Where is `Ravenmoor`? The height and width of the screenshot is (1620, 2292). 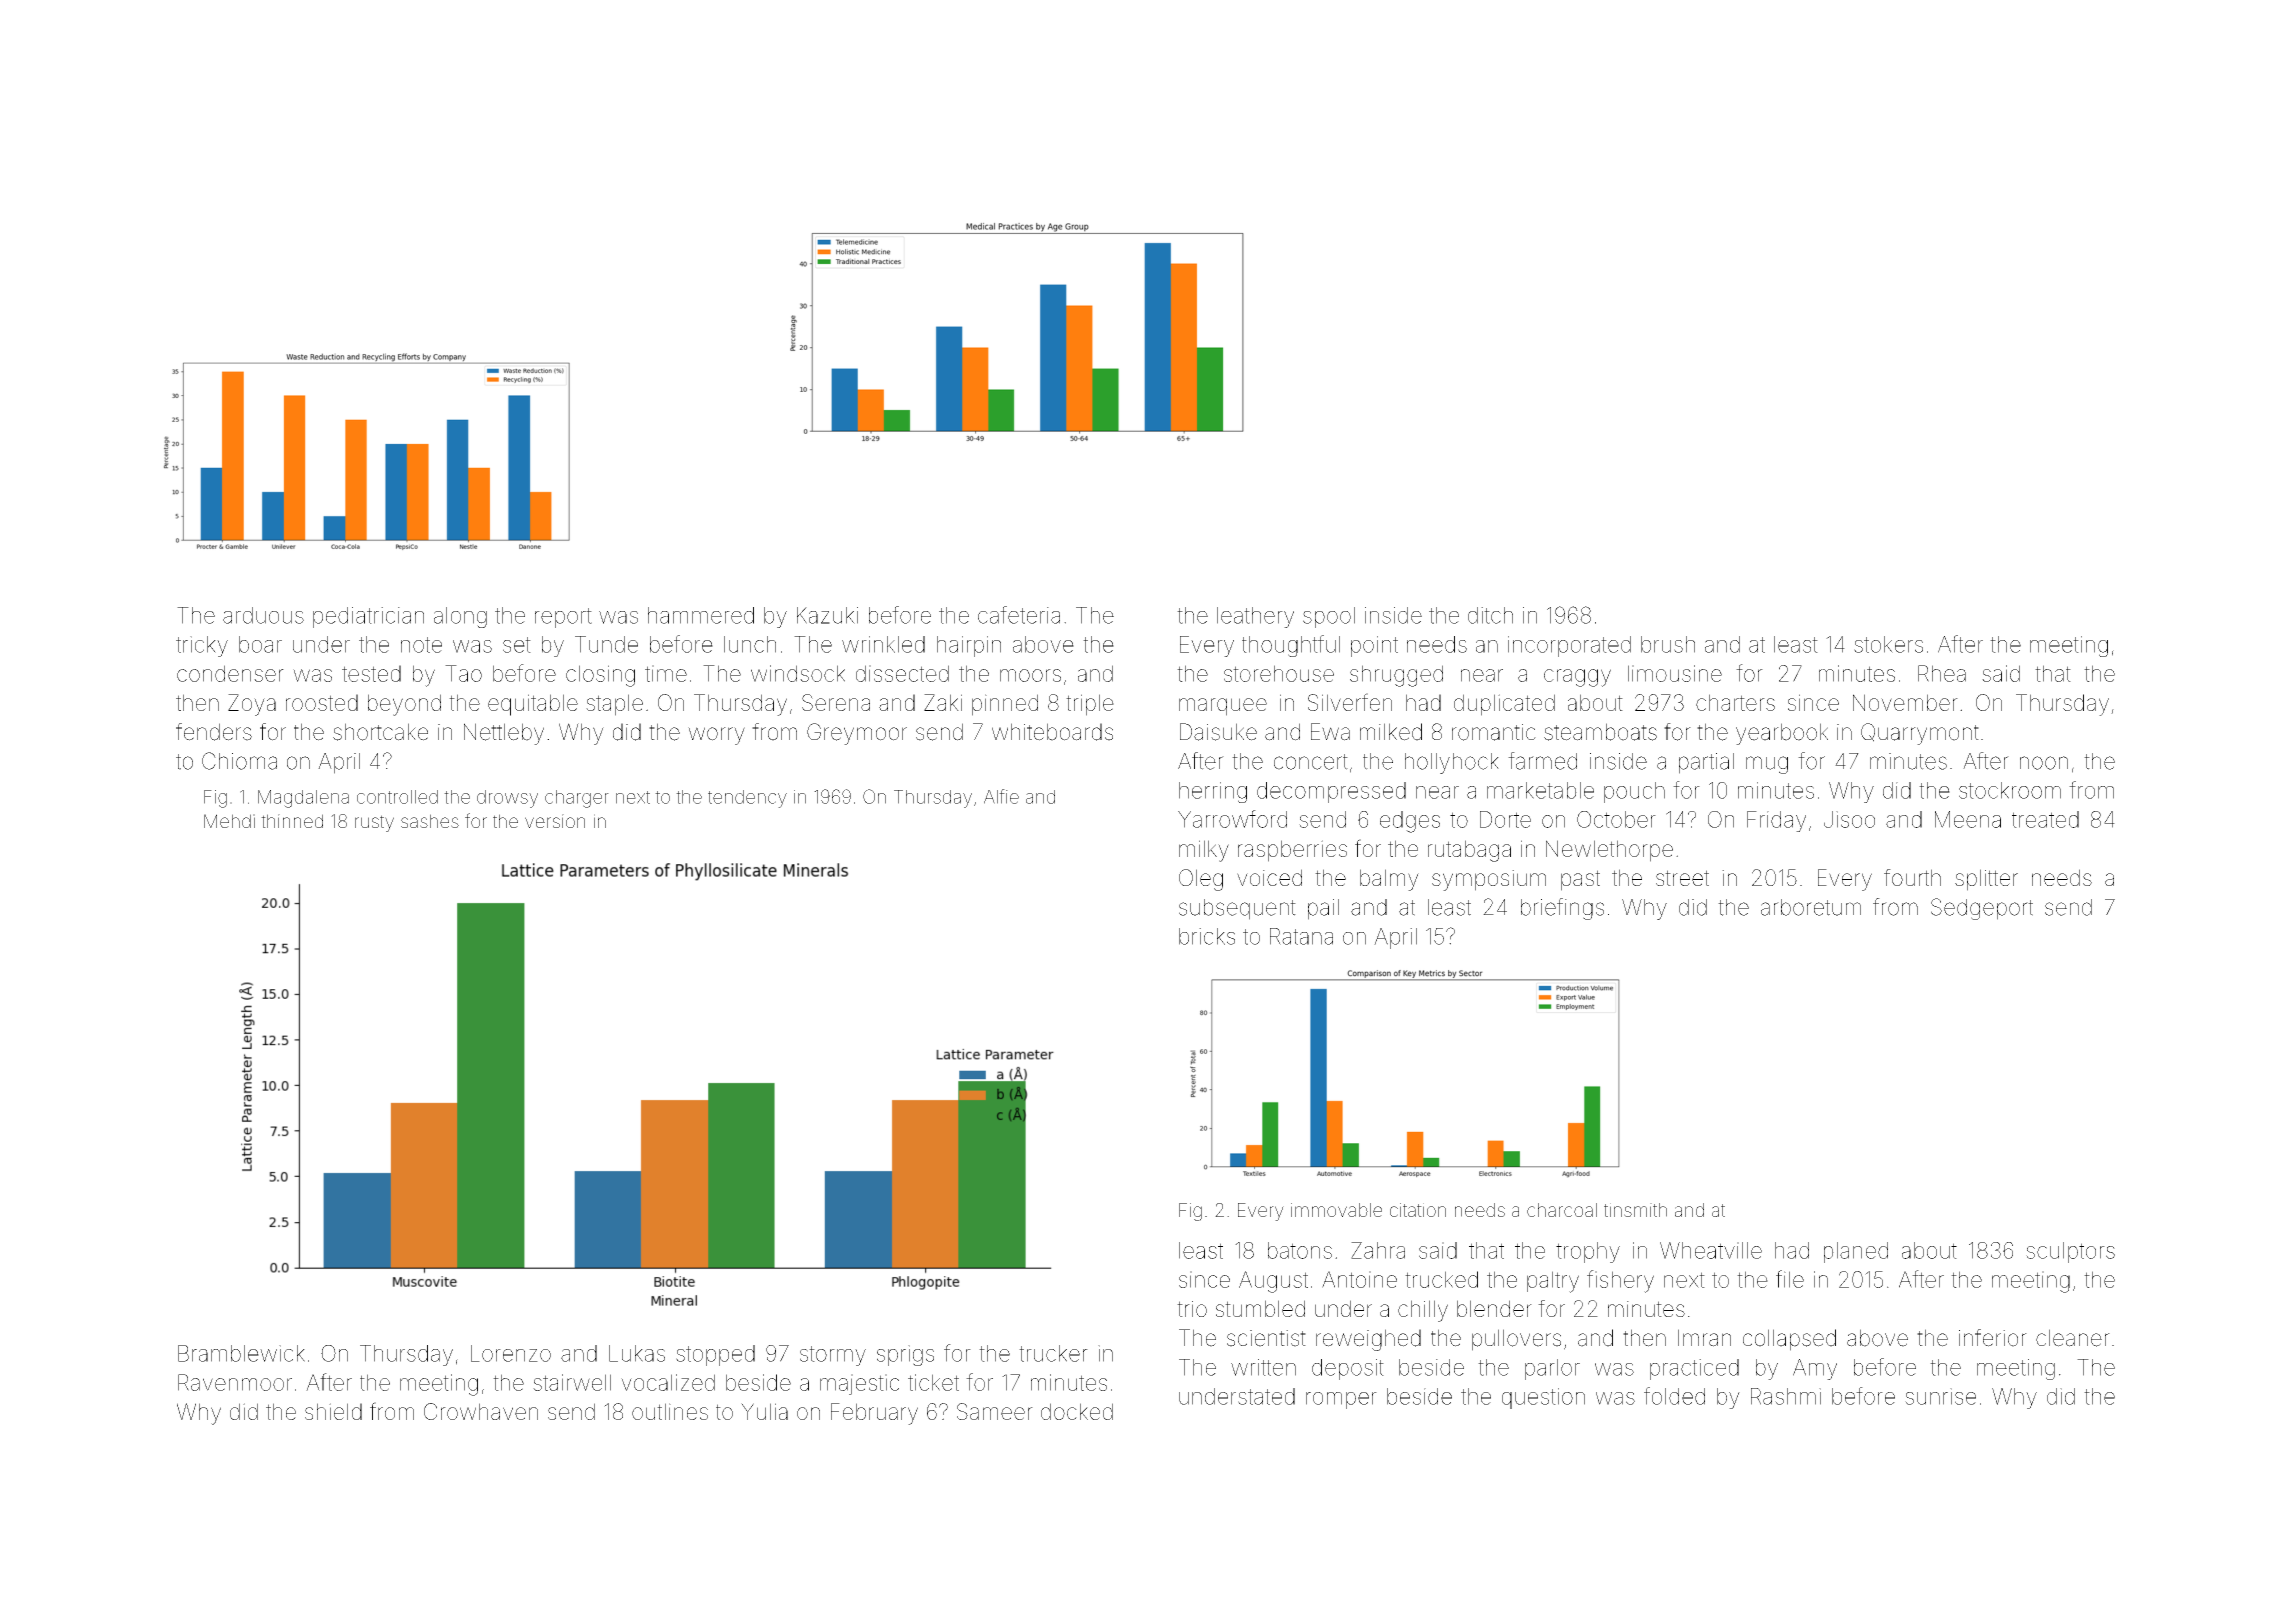
Ravenmoor is located at coordinates (235, 1382).
